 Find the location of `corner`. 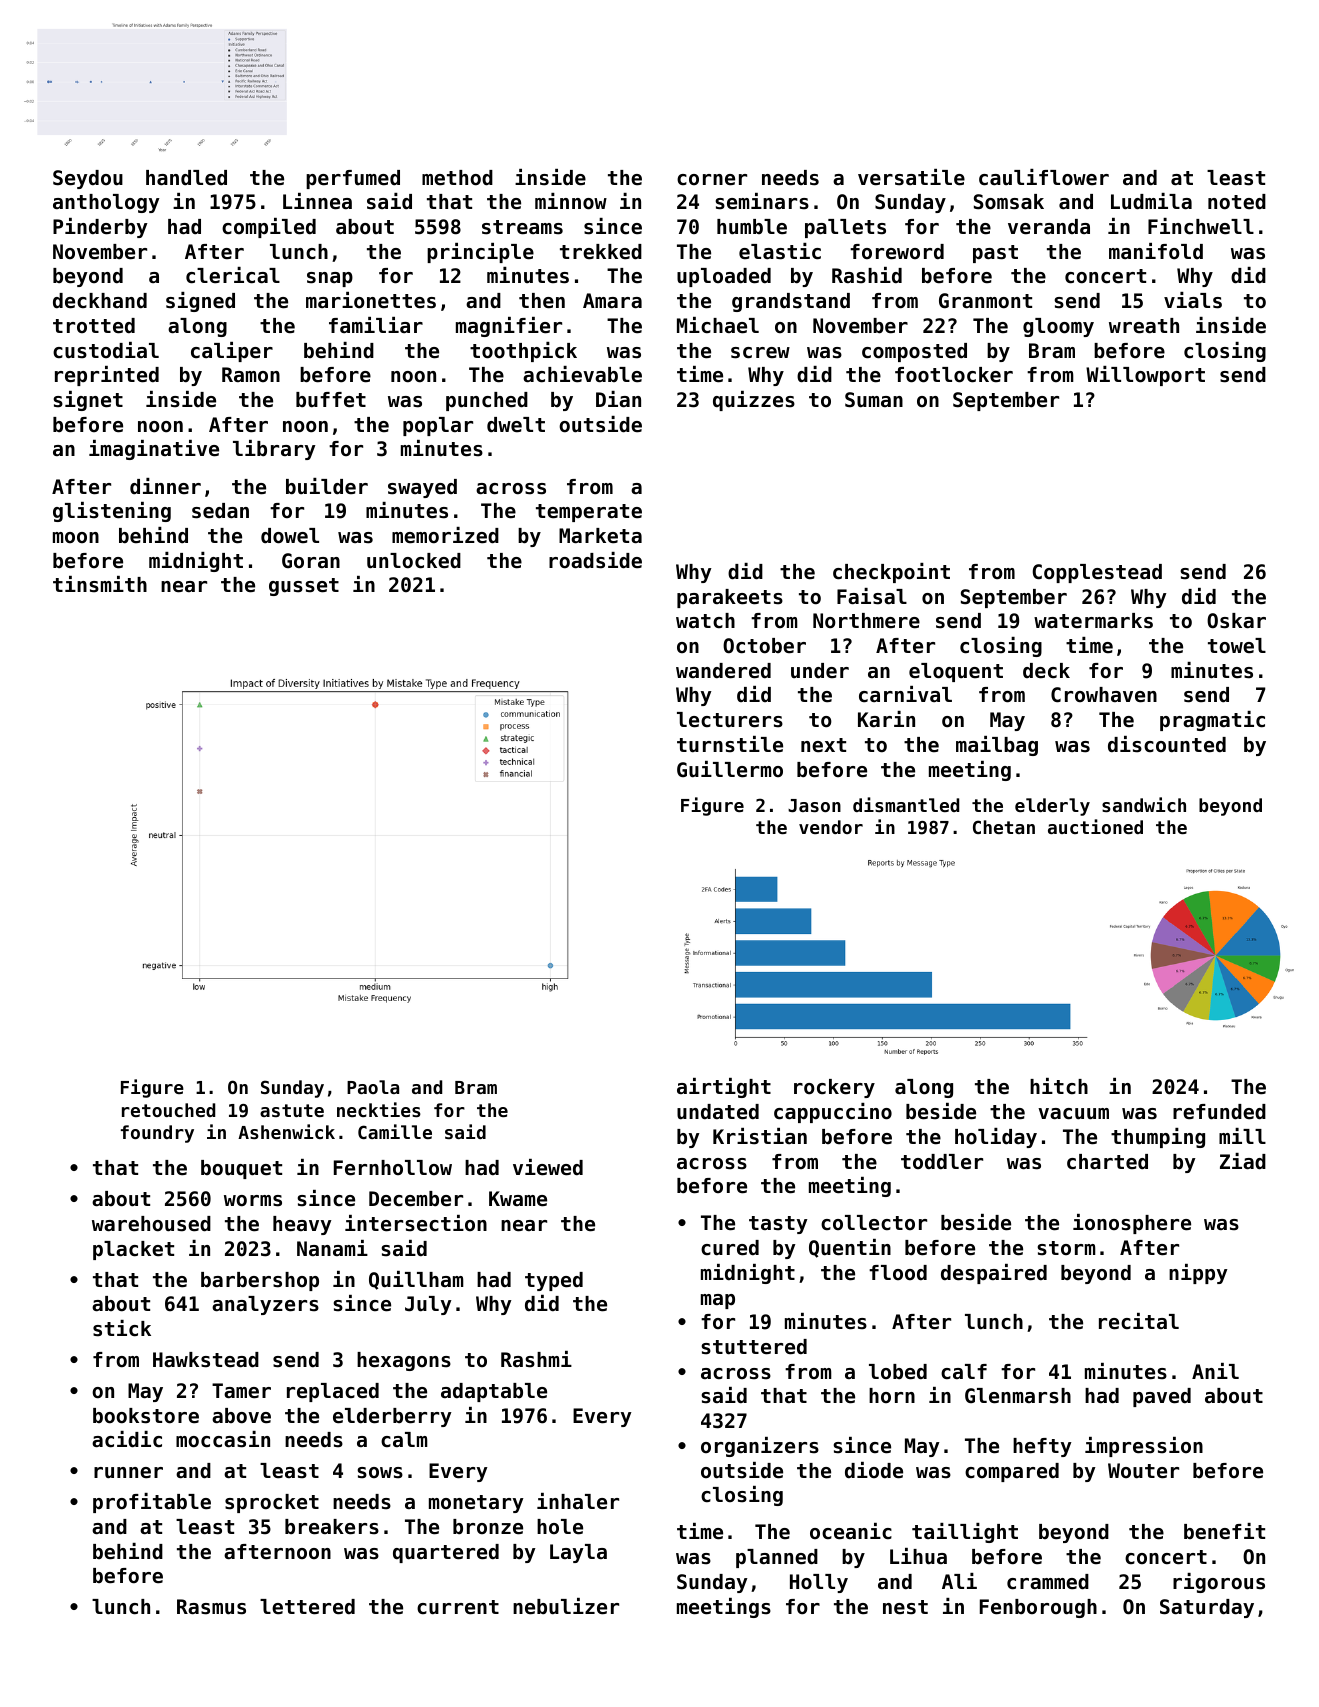

corner is located at coordinates (712, 180).
